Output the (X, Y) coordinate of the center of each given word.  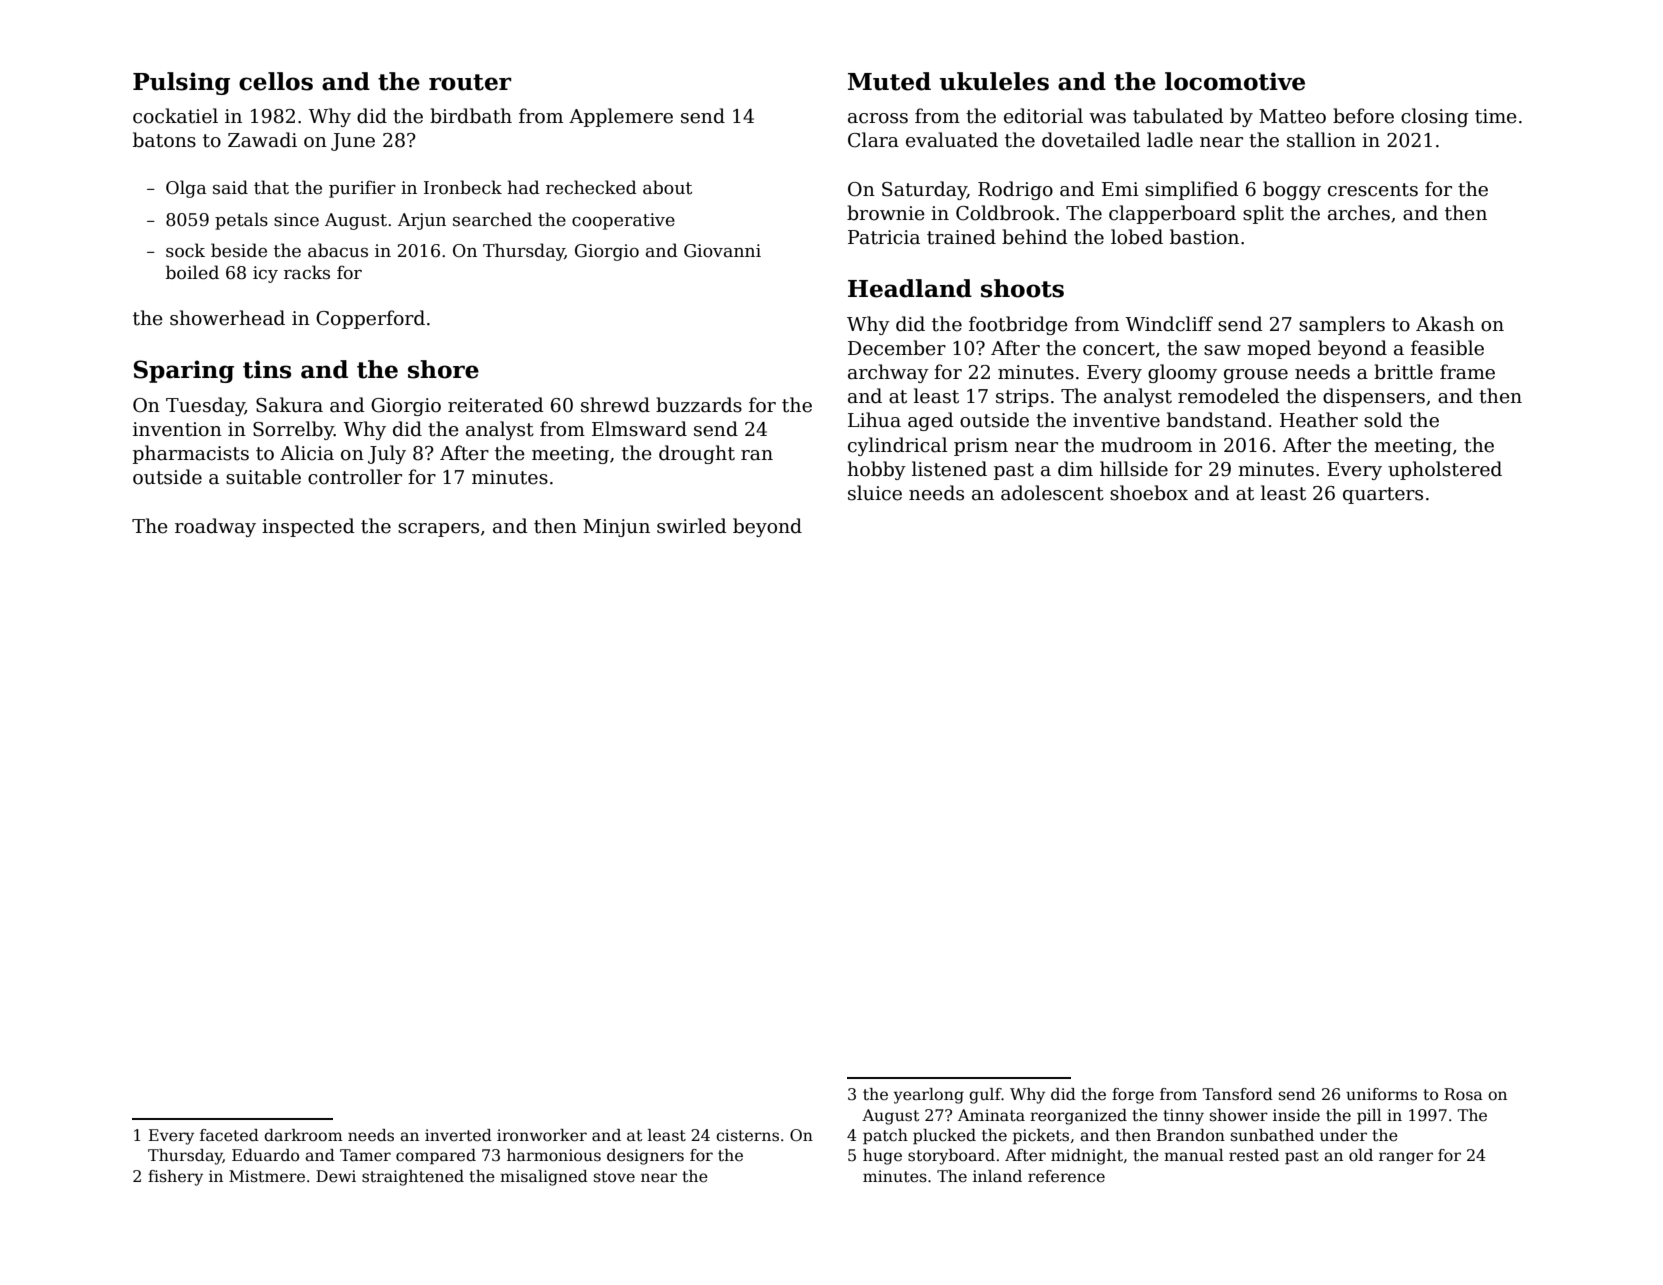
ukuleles (994, 81)
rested (1254, 1155)
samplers (1342, 325)
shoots (1022, 288)
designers (645, 1157)
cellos (276, 81)
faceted (229, 1135)
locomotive (1235, 81)
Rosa (1463, 1094)
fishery (175, 1178)
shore (443, 369)
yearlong (929, 1096)
